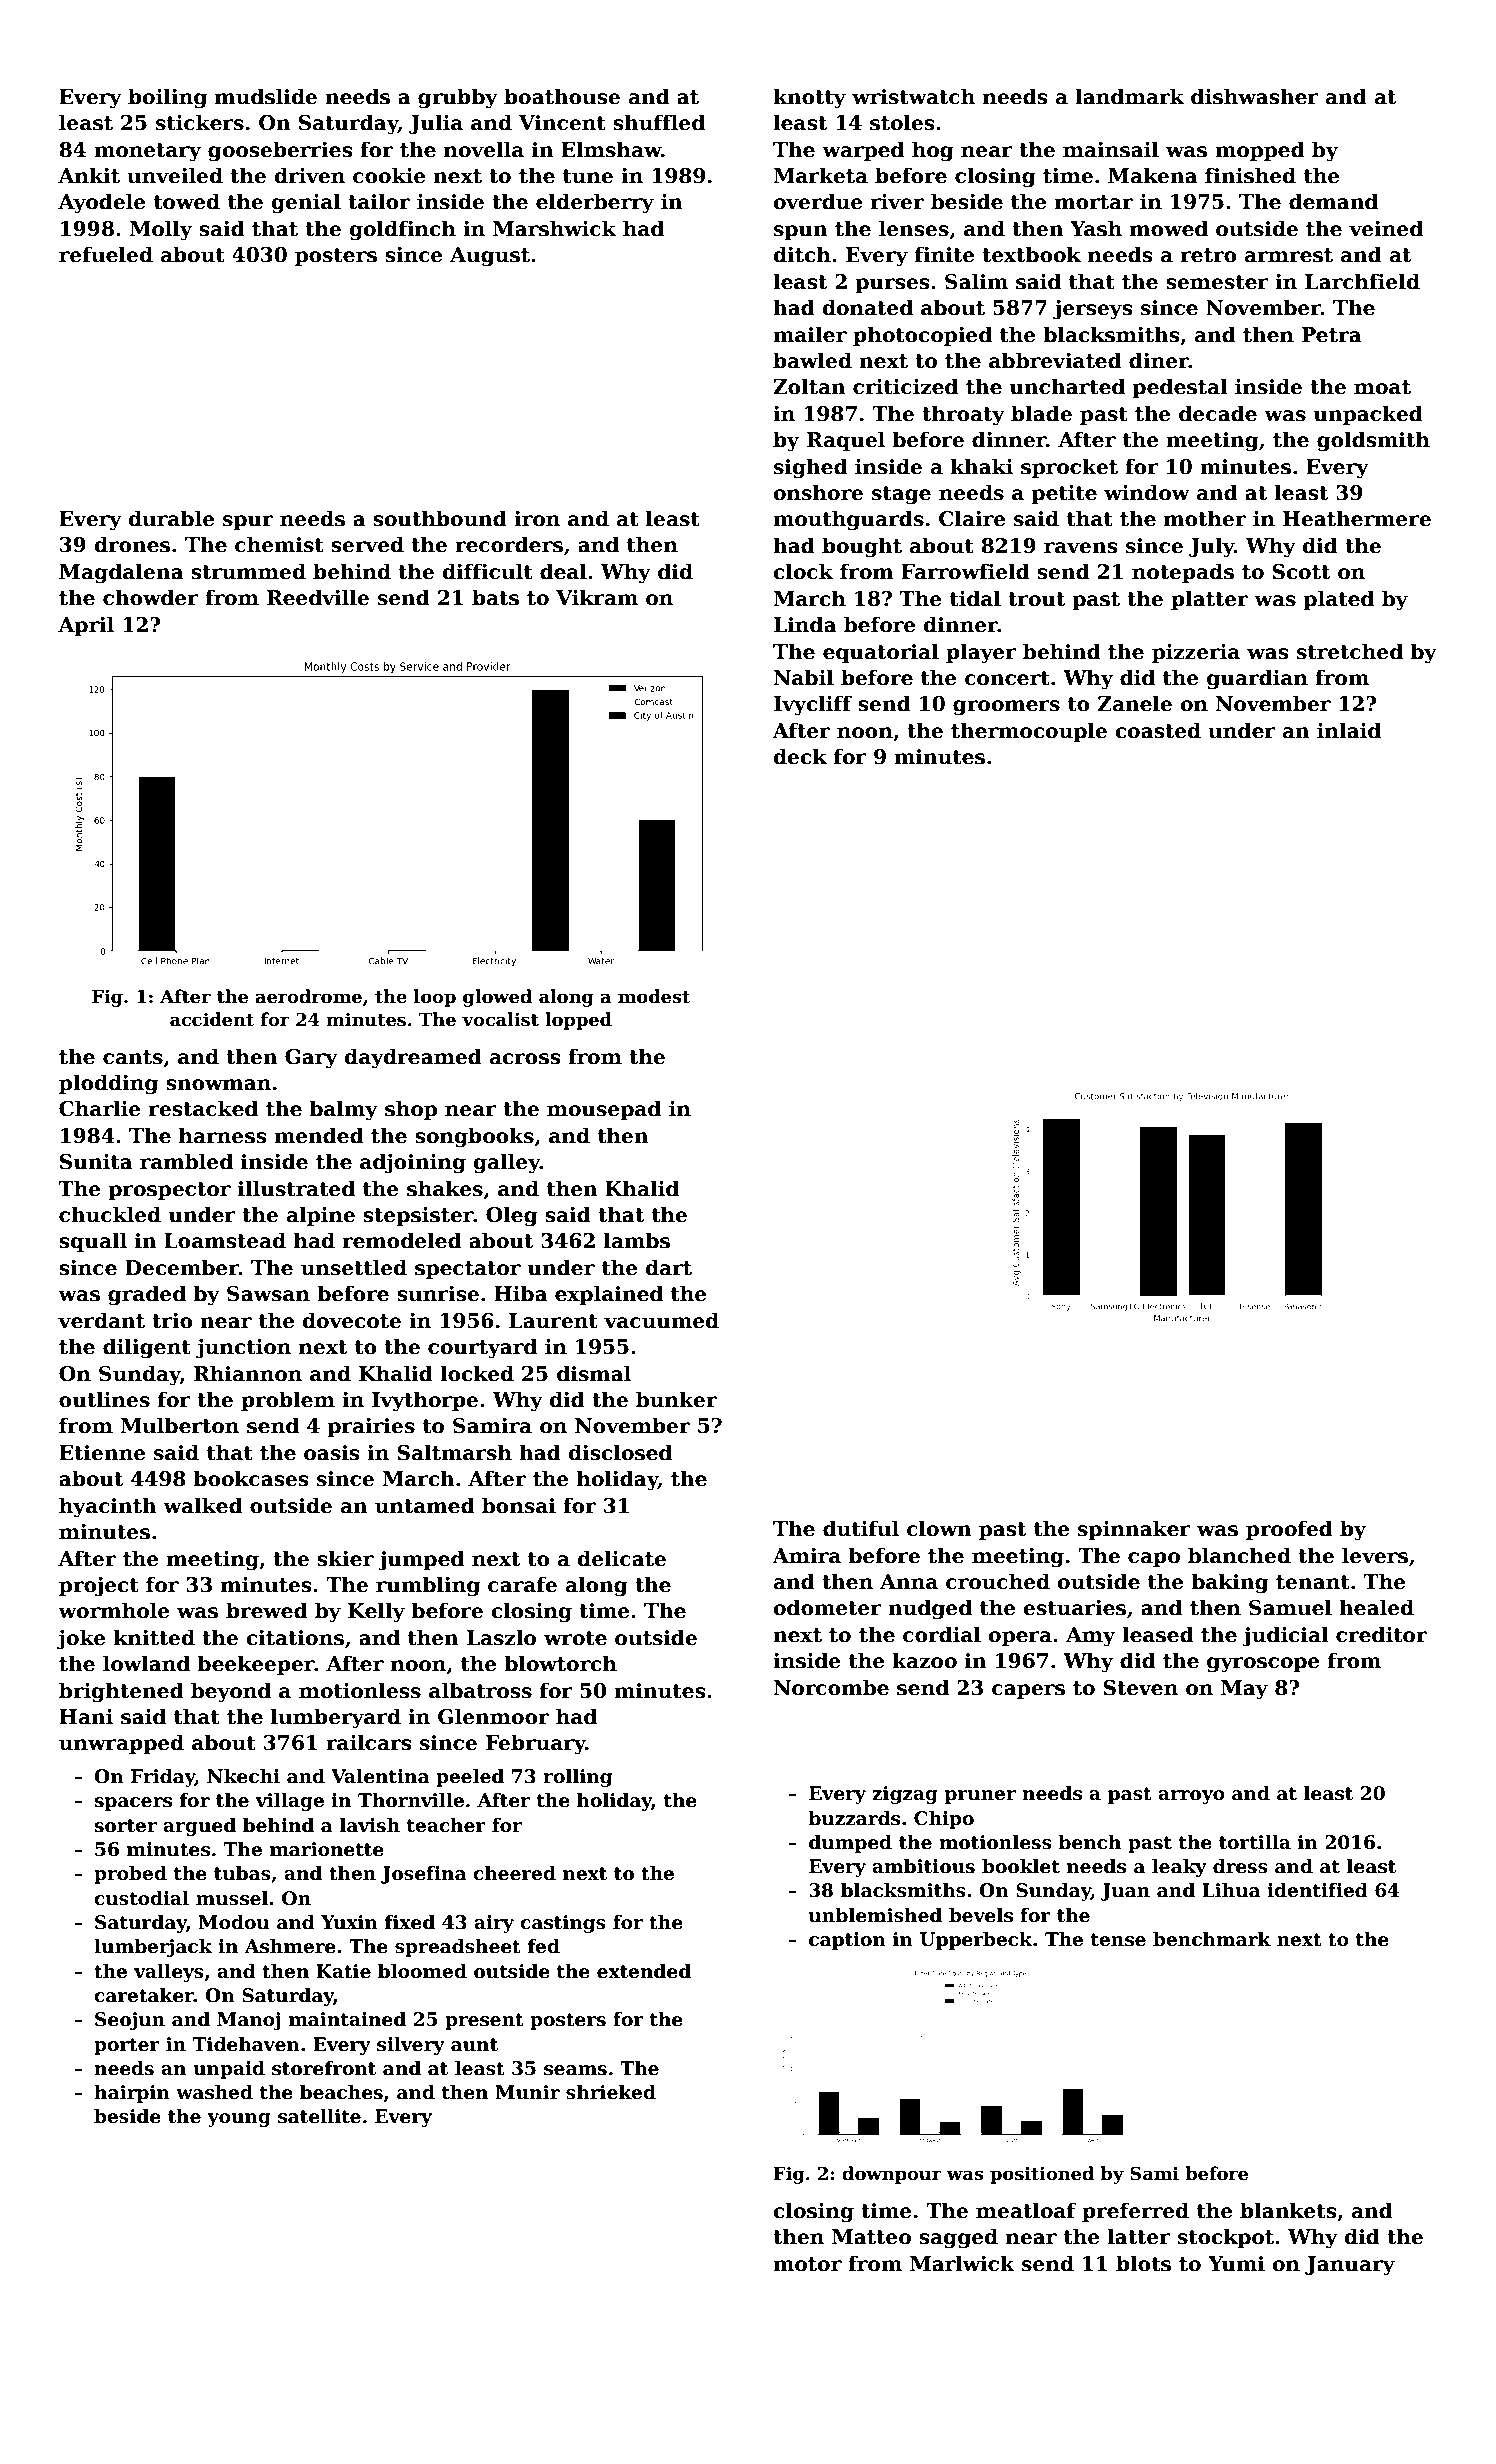 This document has height=2464, width=1496. Describe the element at coordinates (458, 98) in the document. I see `grubby` at that location.
